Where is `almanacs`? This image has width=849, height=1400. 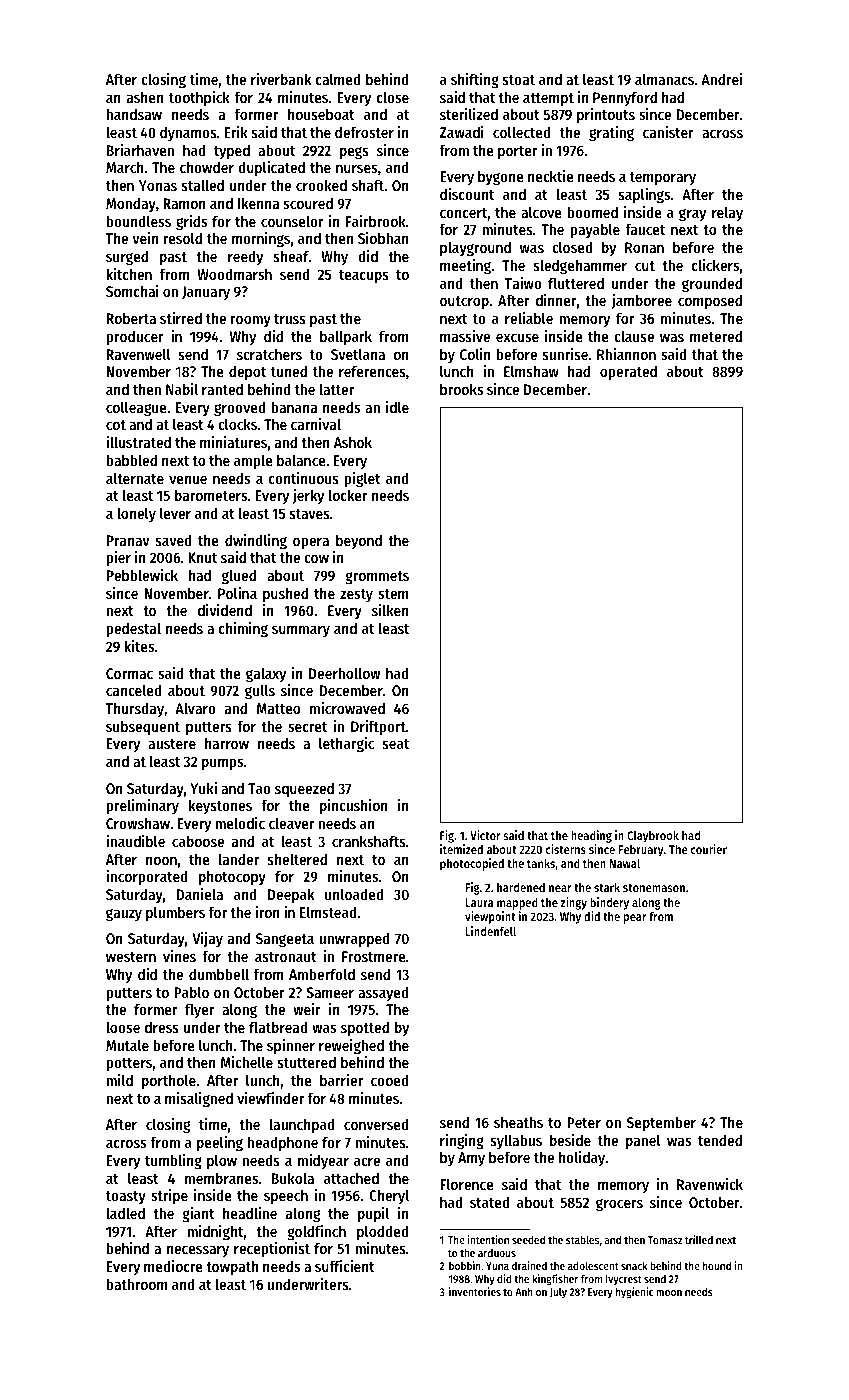 almanacs is located at coordinates (664, 79).
